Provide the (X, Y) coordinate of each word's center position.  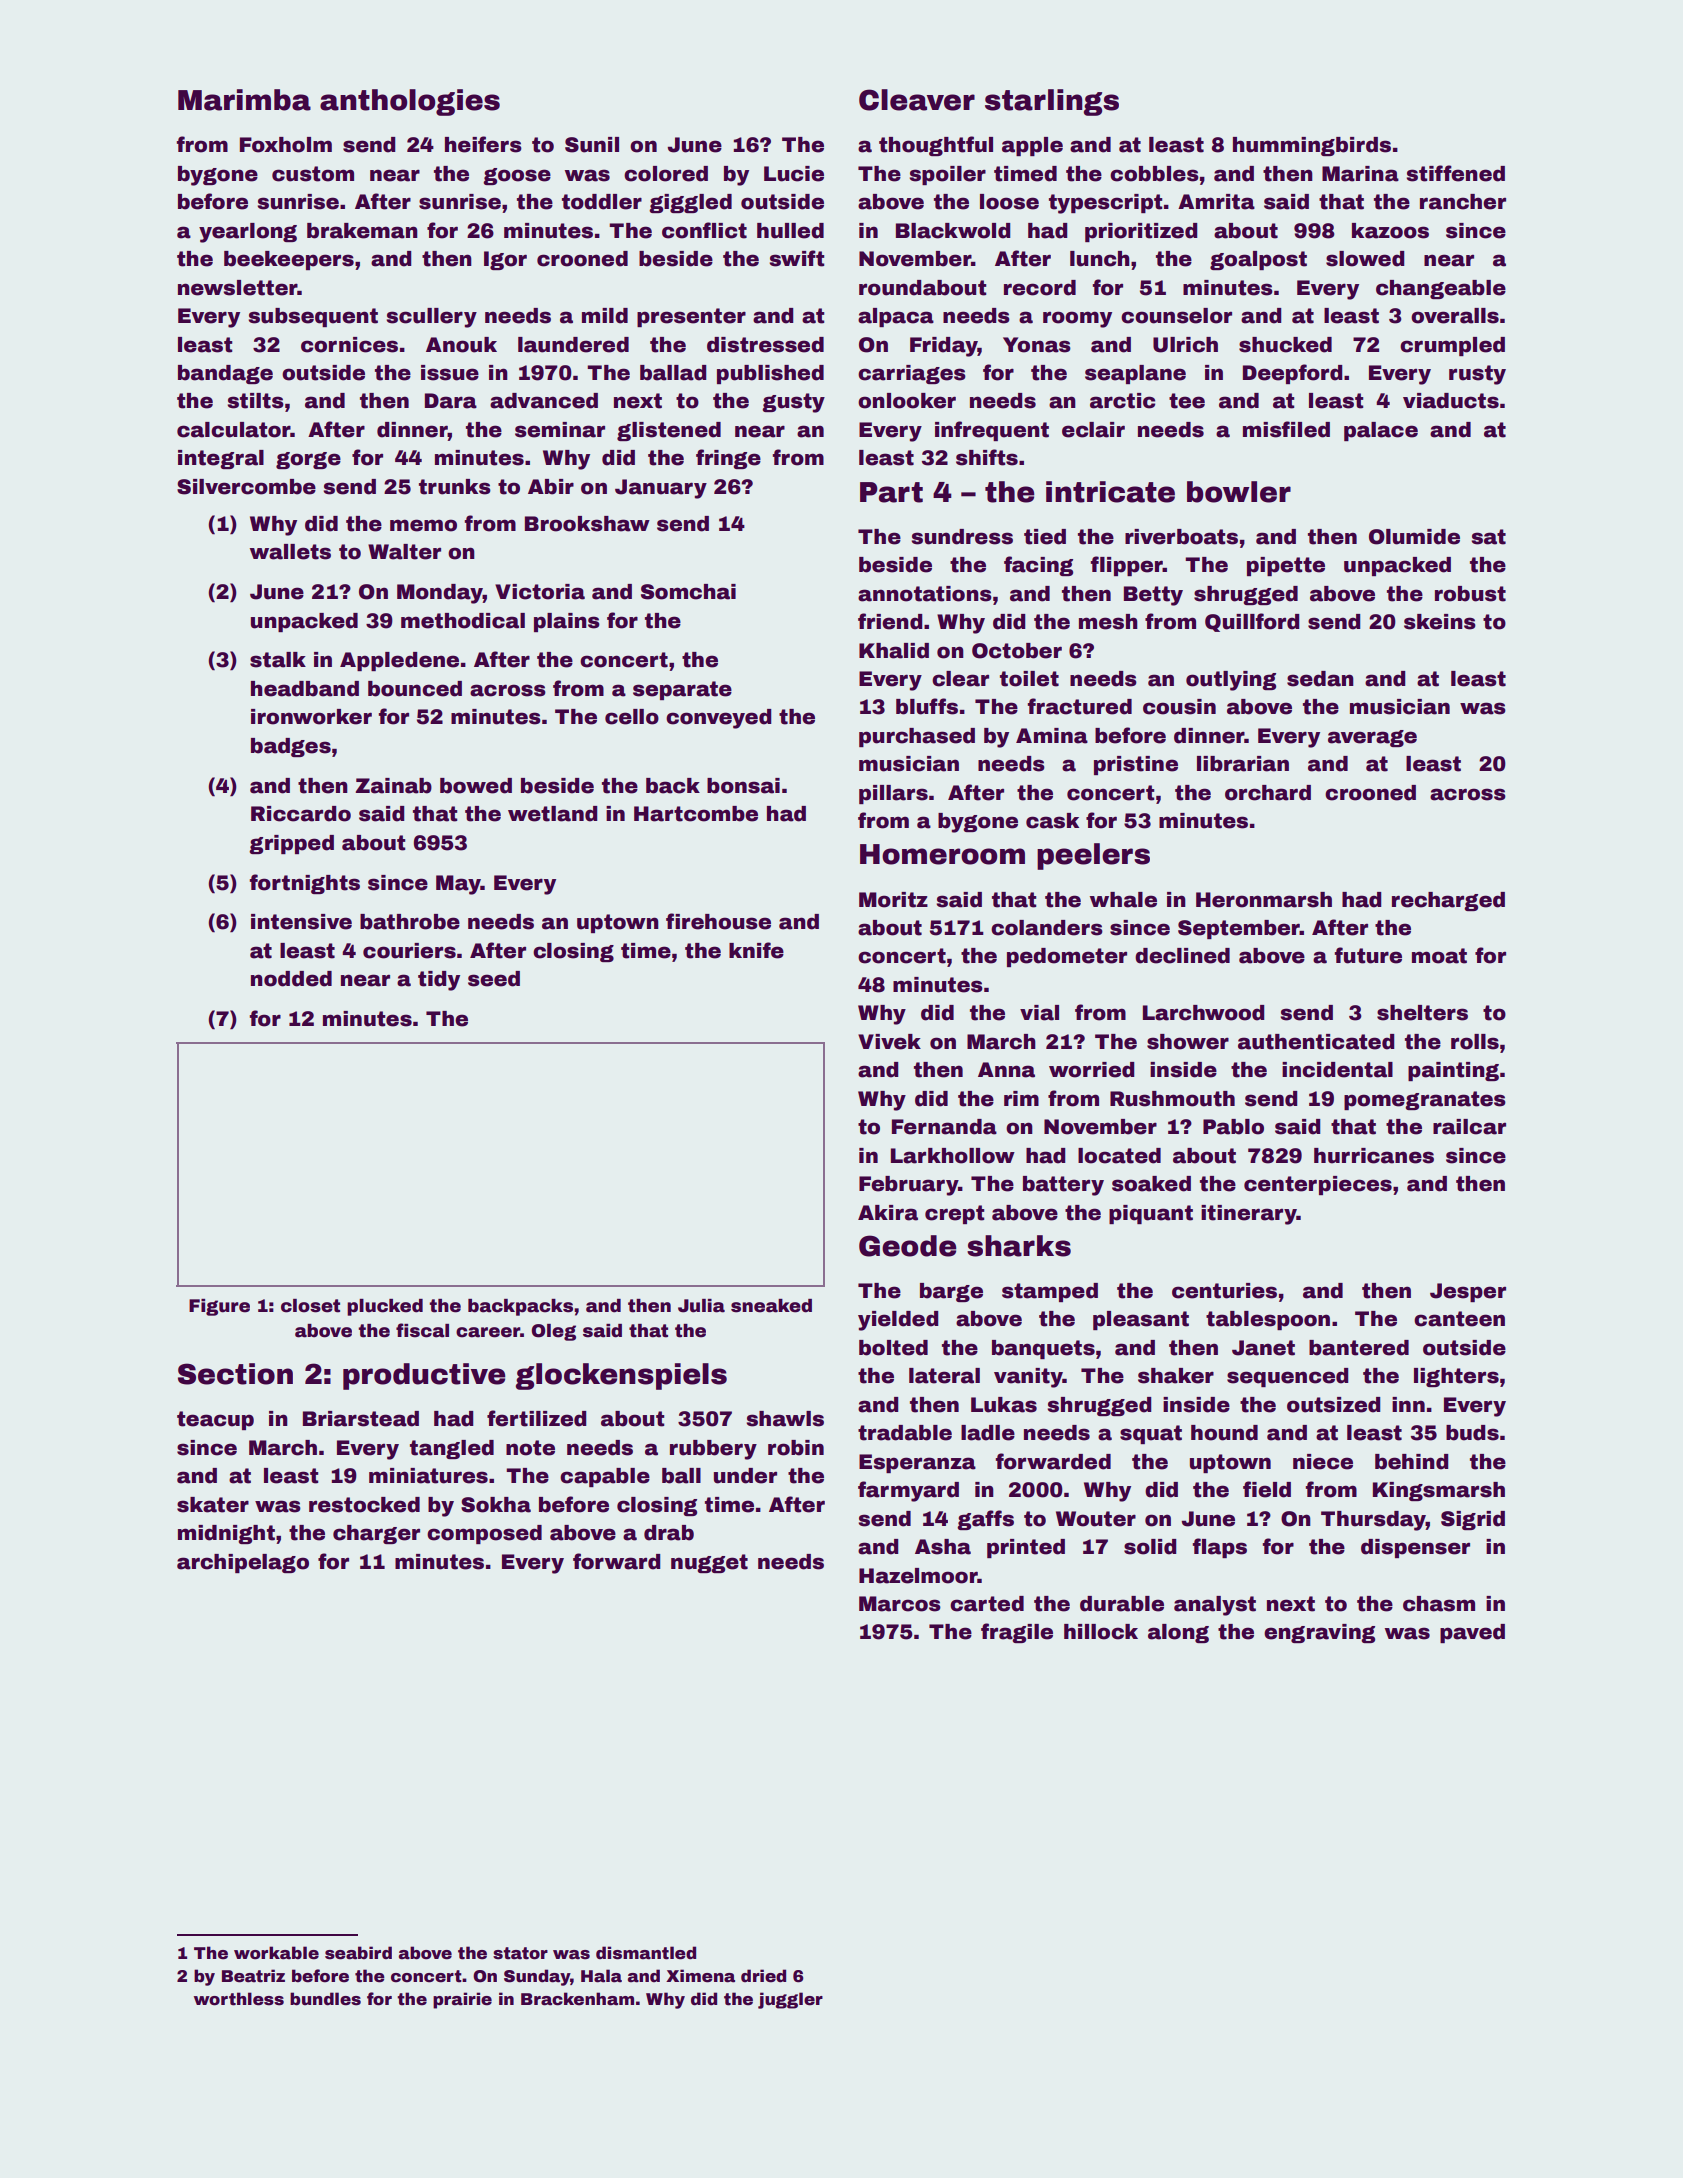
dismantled (646, 1953)
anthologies (410, 102)
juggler (790, 2000)
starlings (1052, 102)
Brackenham (577, 1999)
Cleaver (917, 100)
